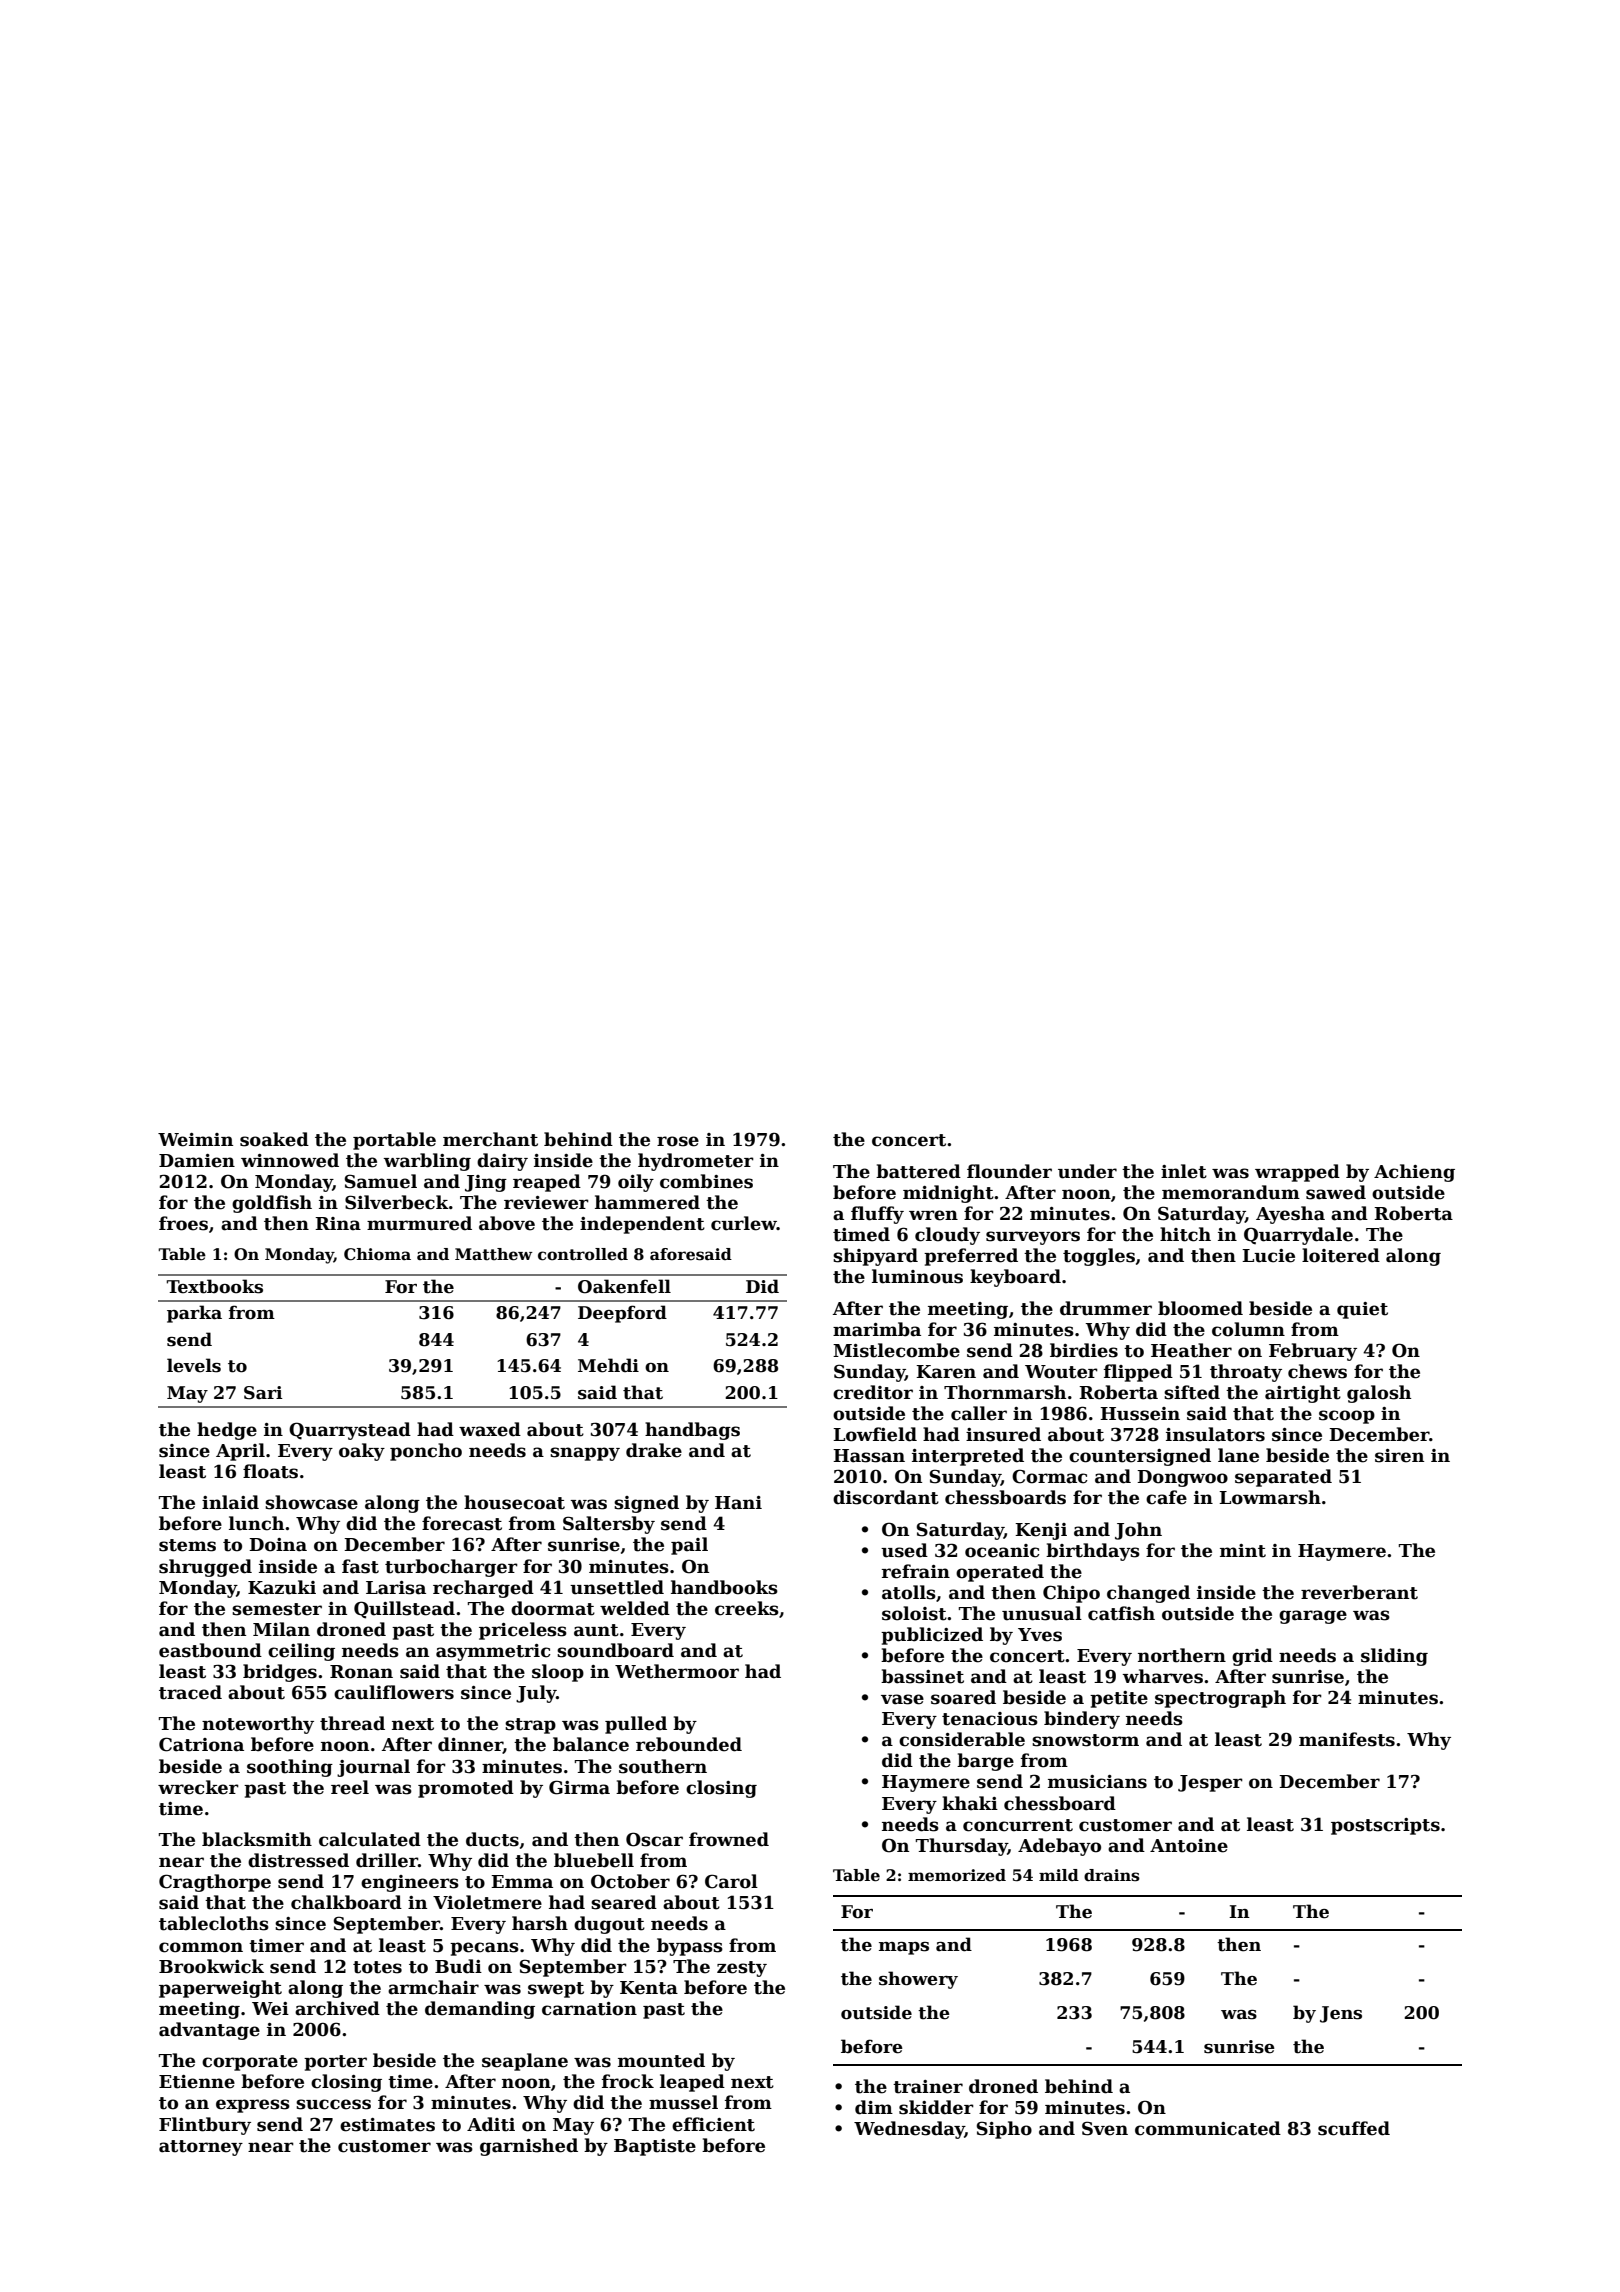  I want to click on Weimin, so click(195, 1140).
